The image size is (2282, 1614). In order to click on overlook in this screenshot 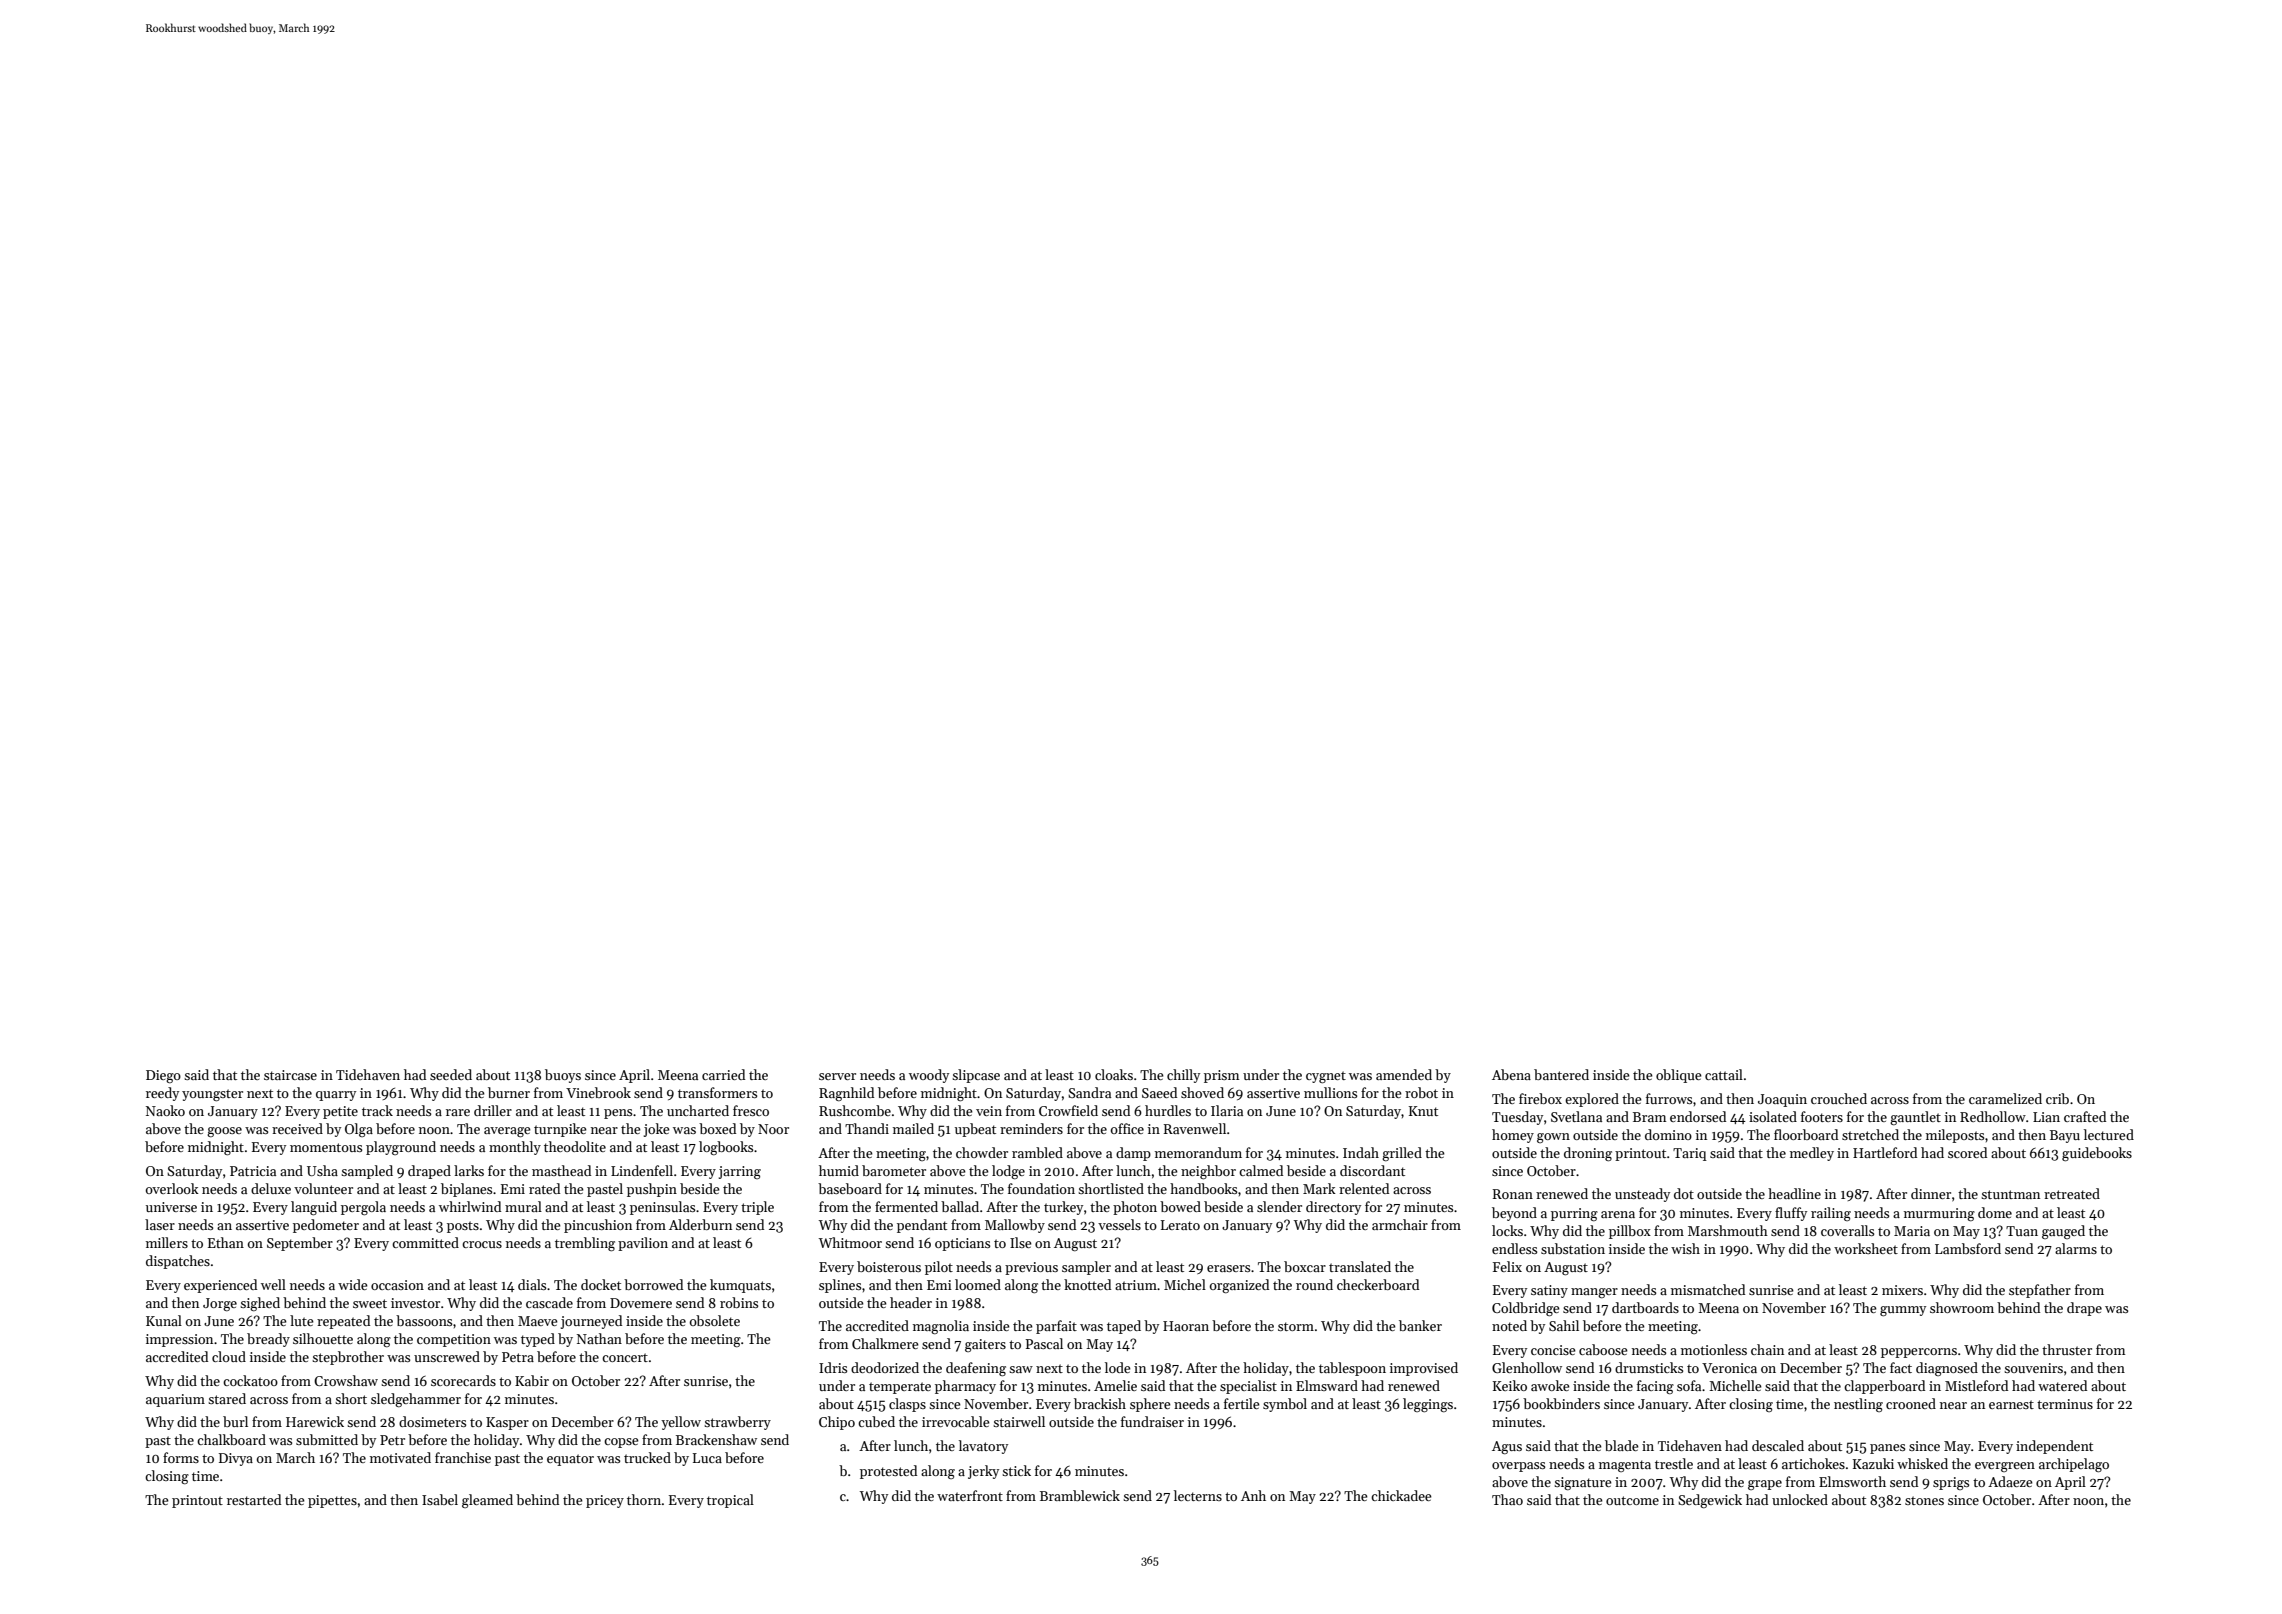, I will do `click(172, 1188)`.
